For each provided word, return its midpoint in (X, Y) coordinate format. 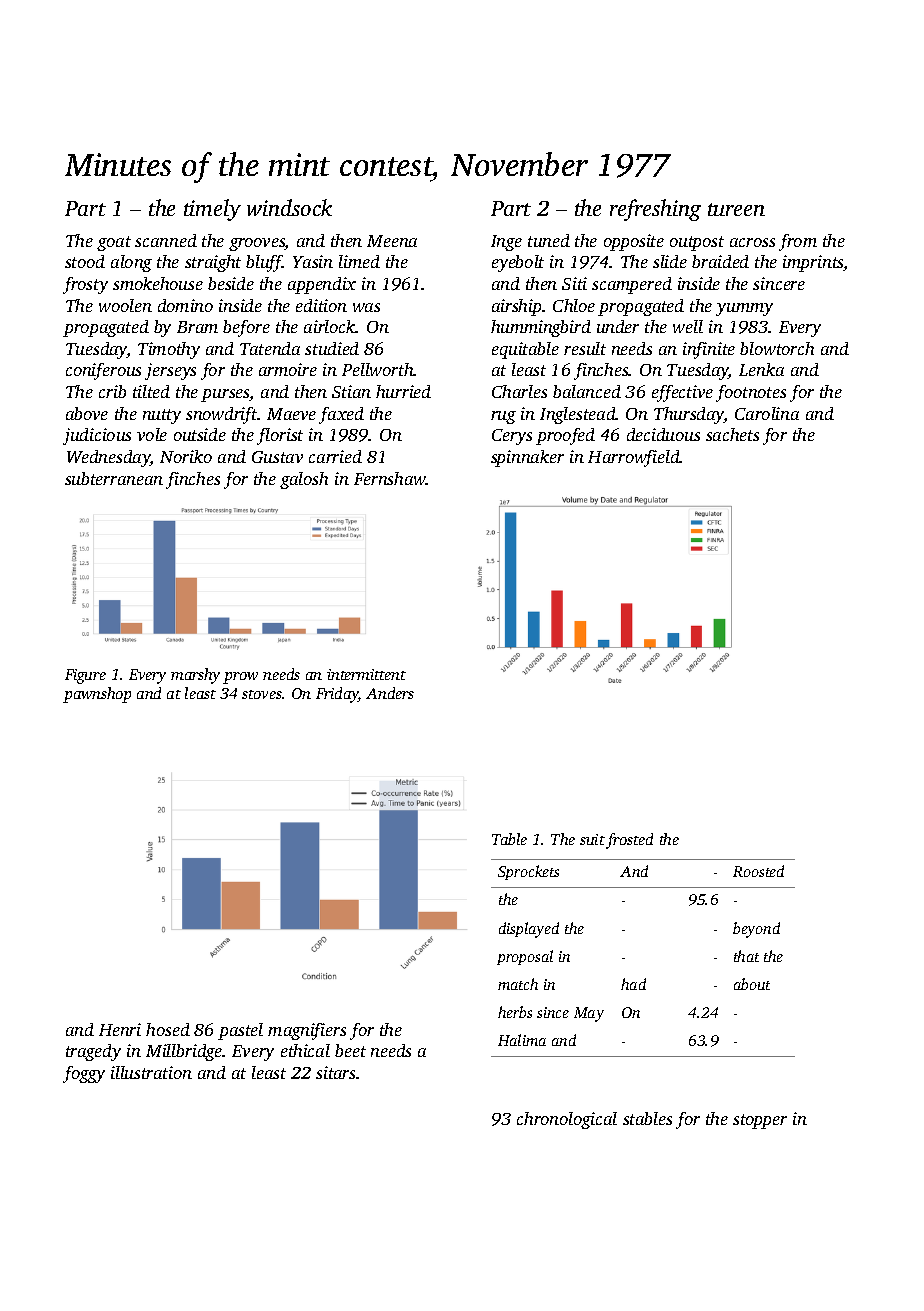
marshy (195, 676)
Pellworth (378, 369)
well (688, 326)
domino (185, 305)
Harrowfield (634, 458)
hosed (168, 1029)
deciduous (663, 434)
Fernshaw (390, 478)
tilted (151, 391)
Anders (390, 693)
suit (592, 839)
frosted (629, 841)
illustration (151, 1072)
